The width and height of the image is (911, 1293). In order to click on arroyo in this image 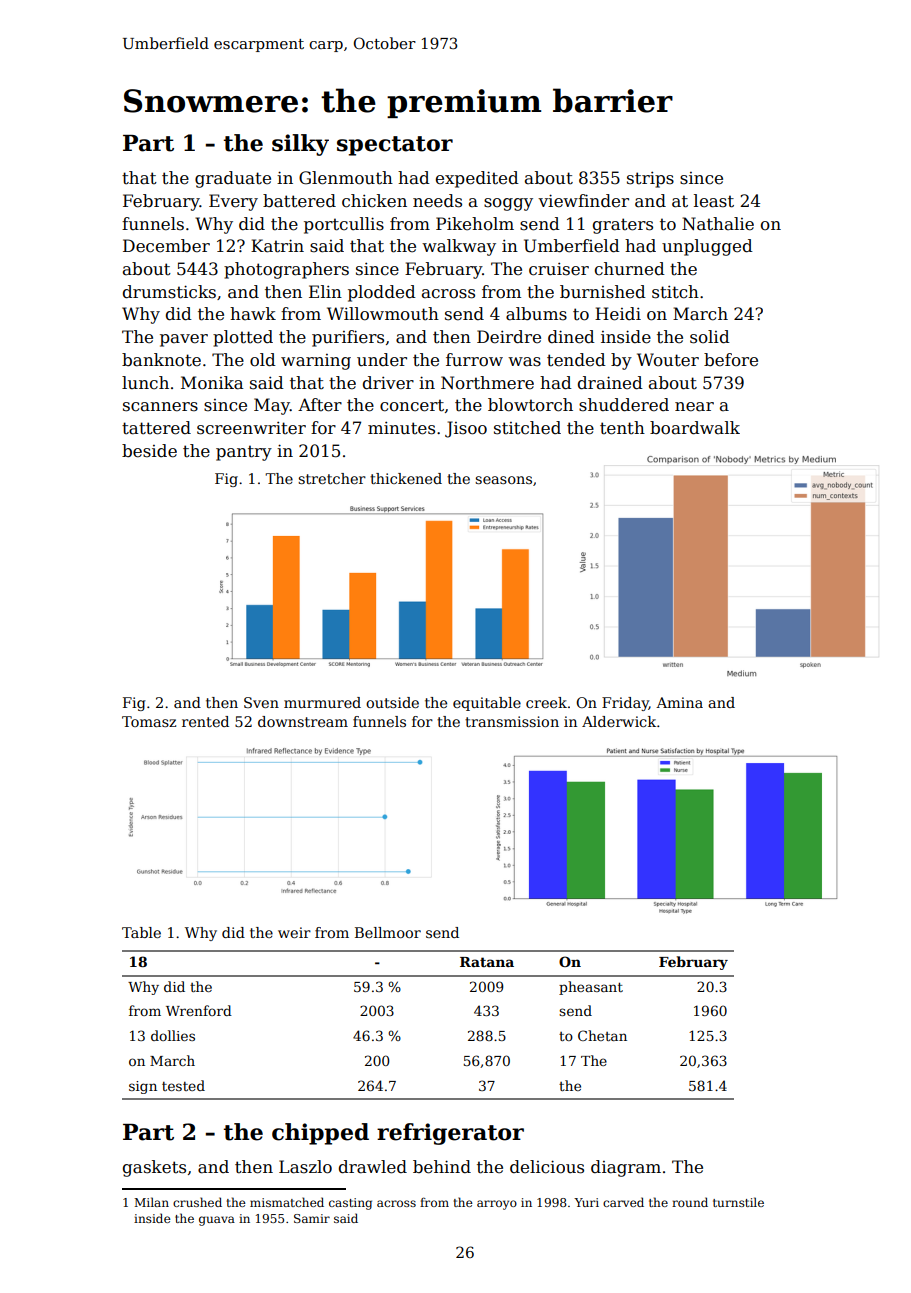, I will do `click(497, 1205)`.
